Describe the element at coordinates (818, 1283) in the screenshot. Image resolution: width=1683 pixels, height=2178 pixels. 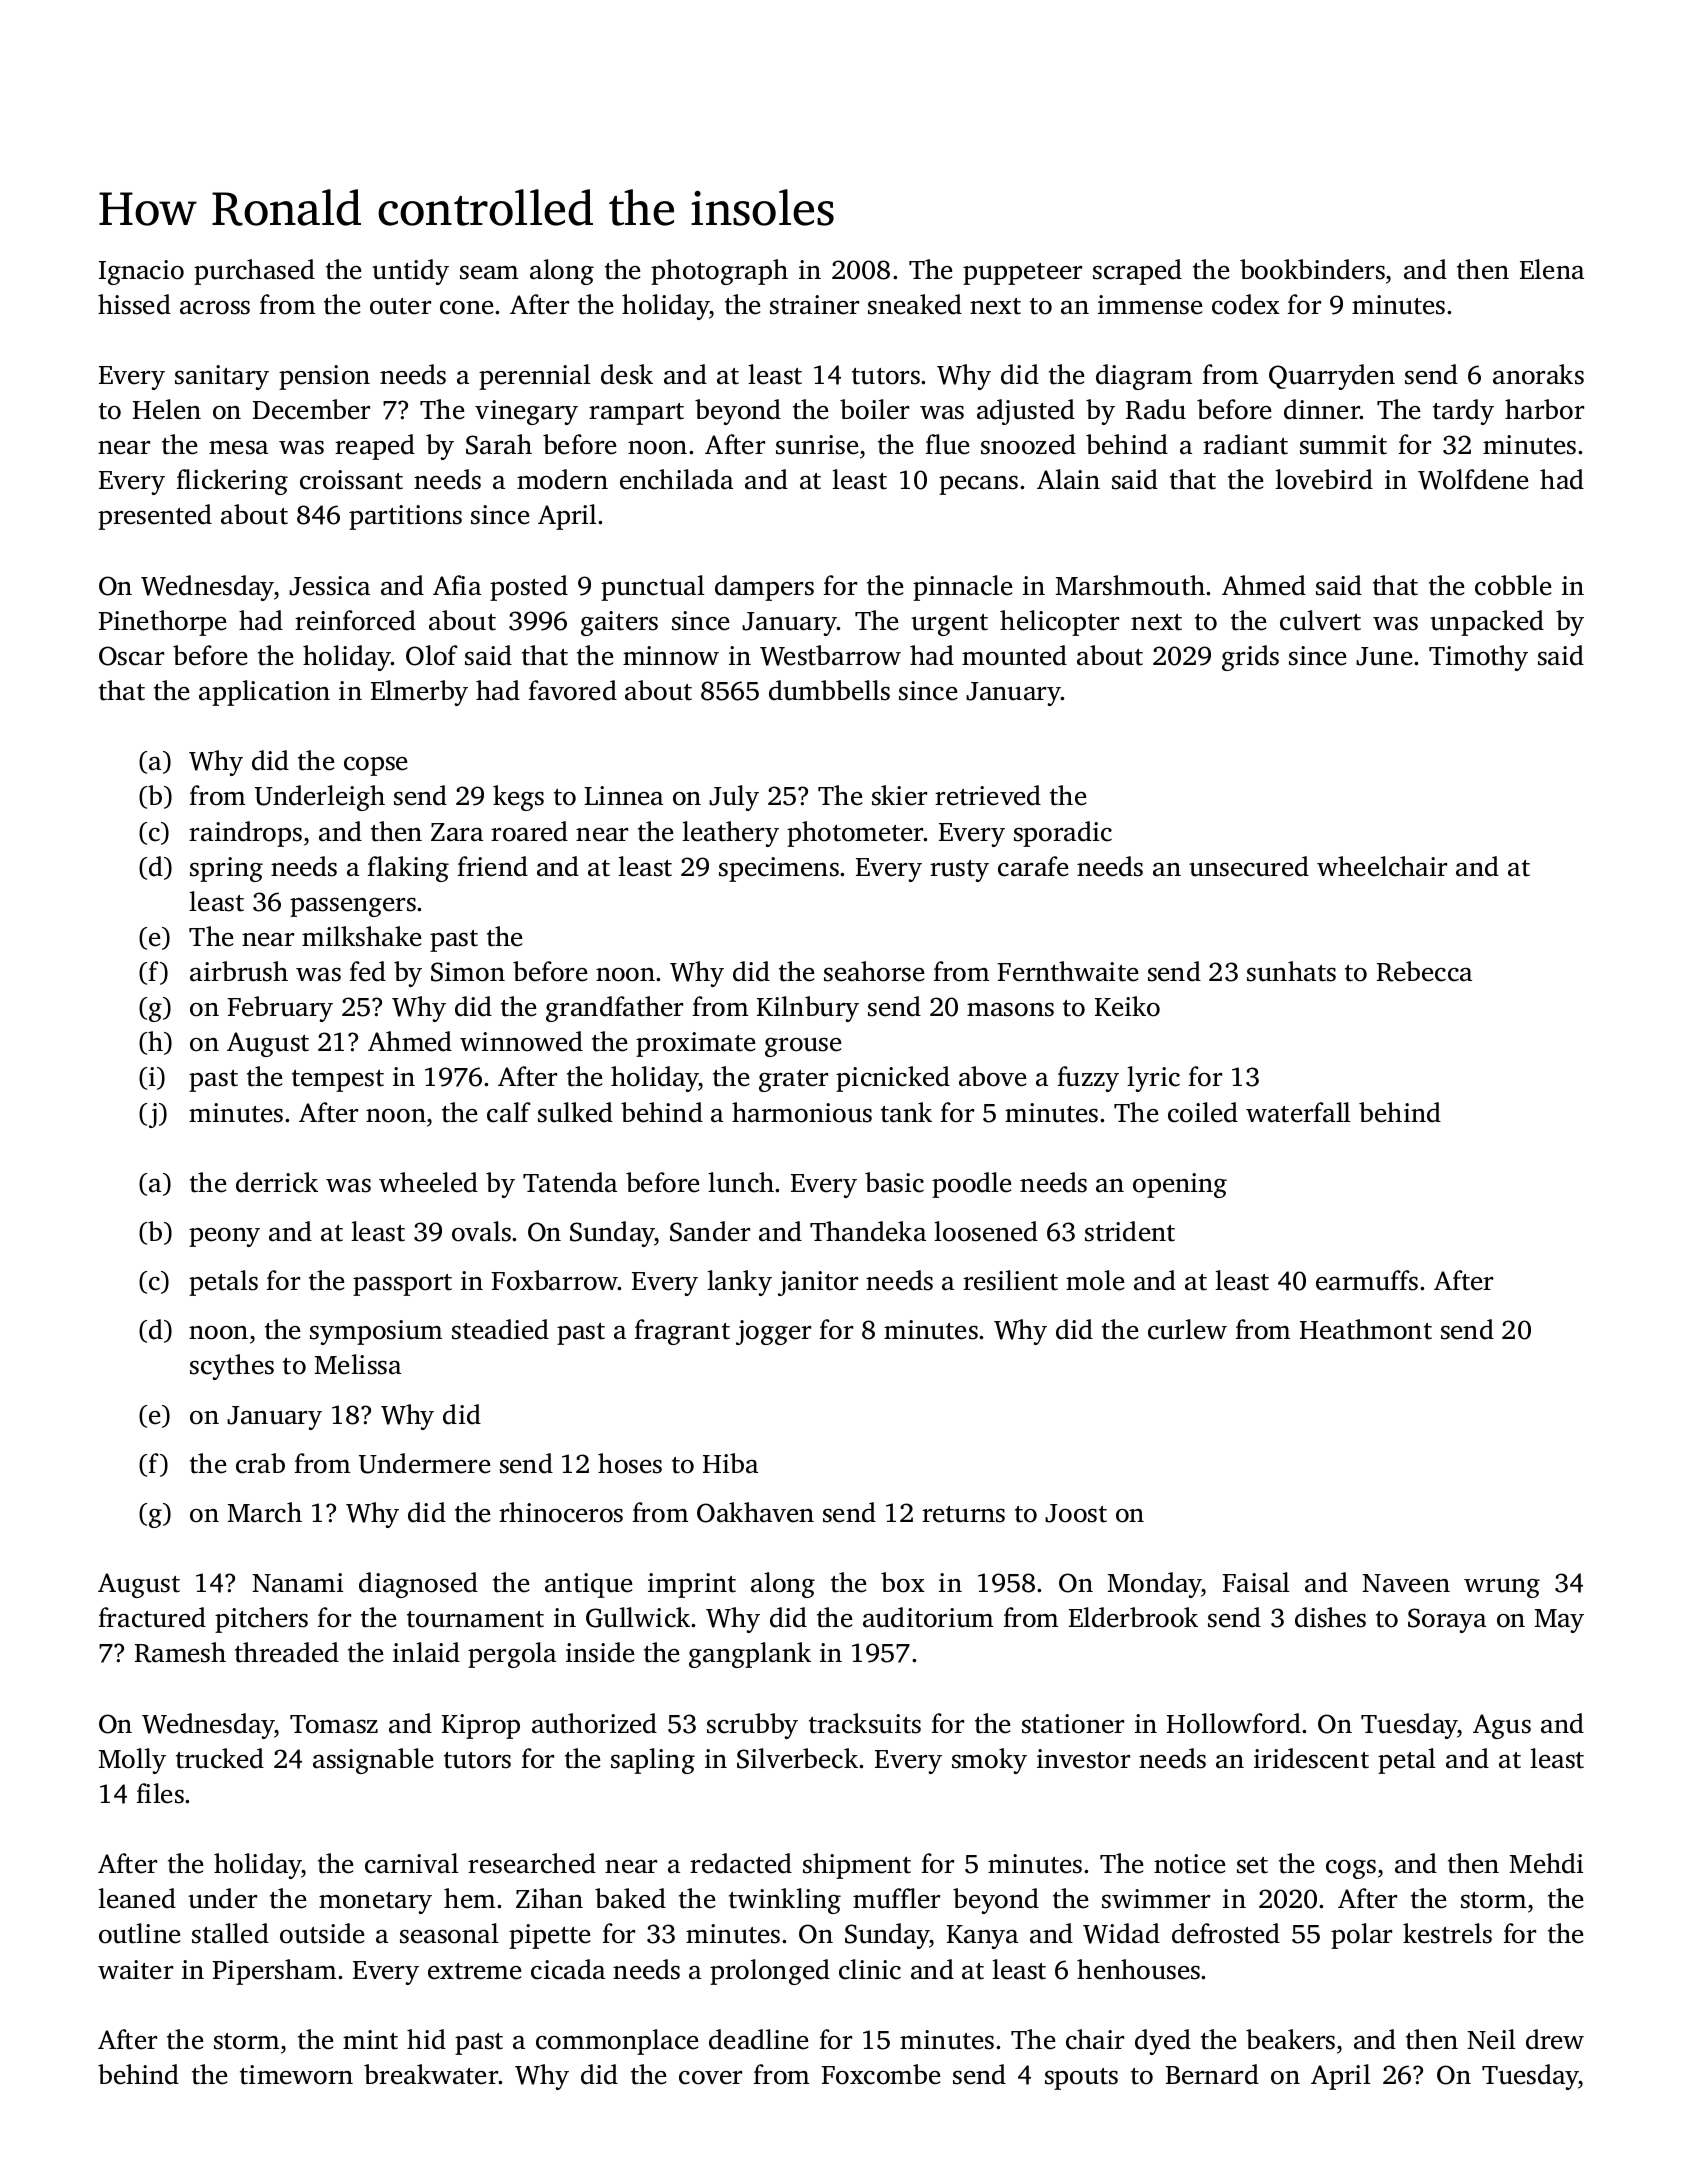
I see `janitor` at that location.
